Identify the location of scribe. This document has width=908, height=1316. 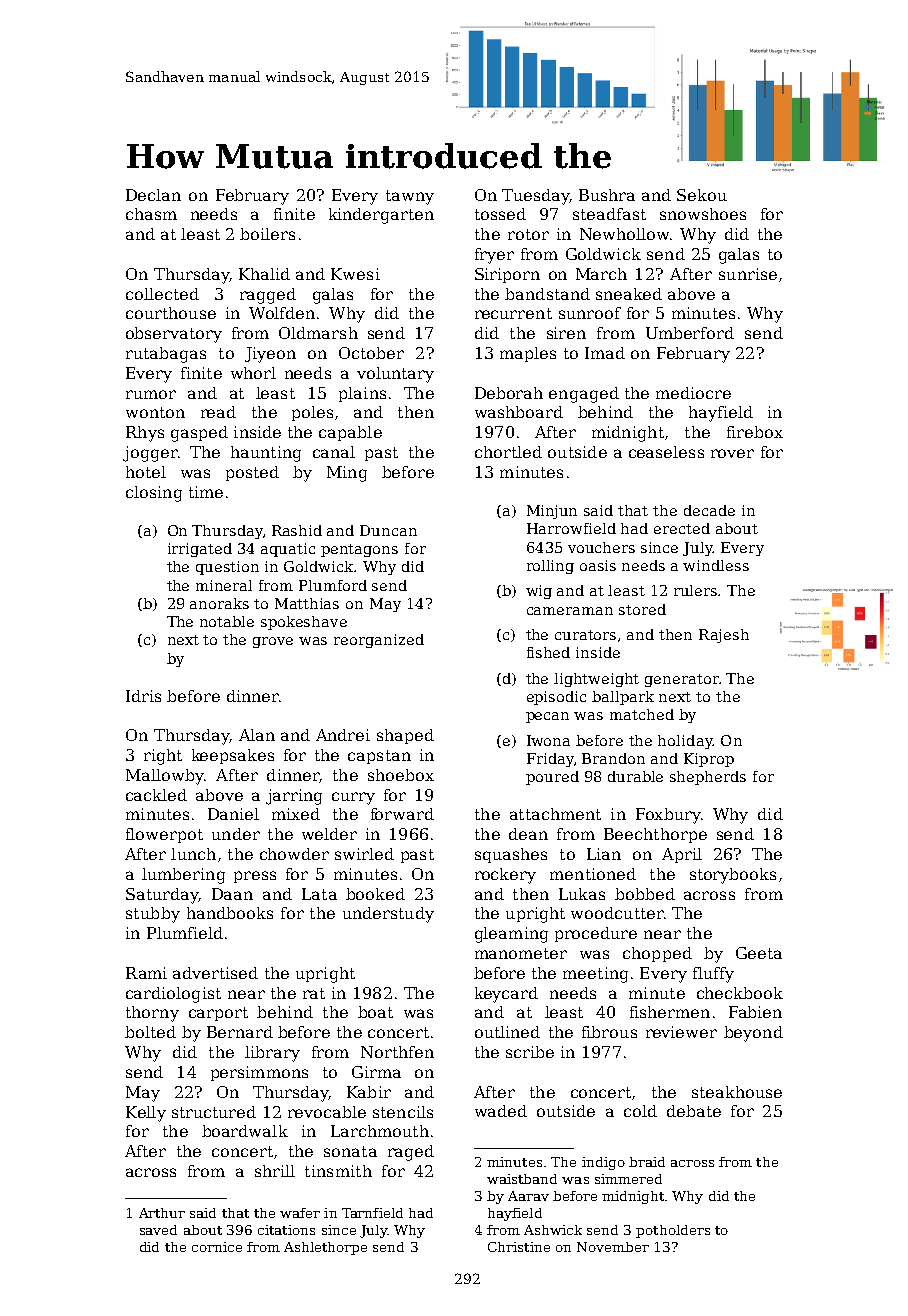
(530, 1052).
